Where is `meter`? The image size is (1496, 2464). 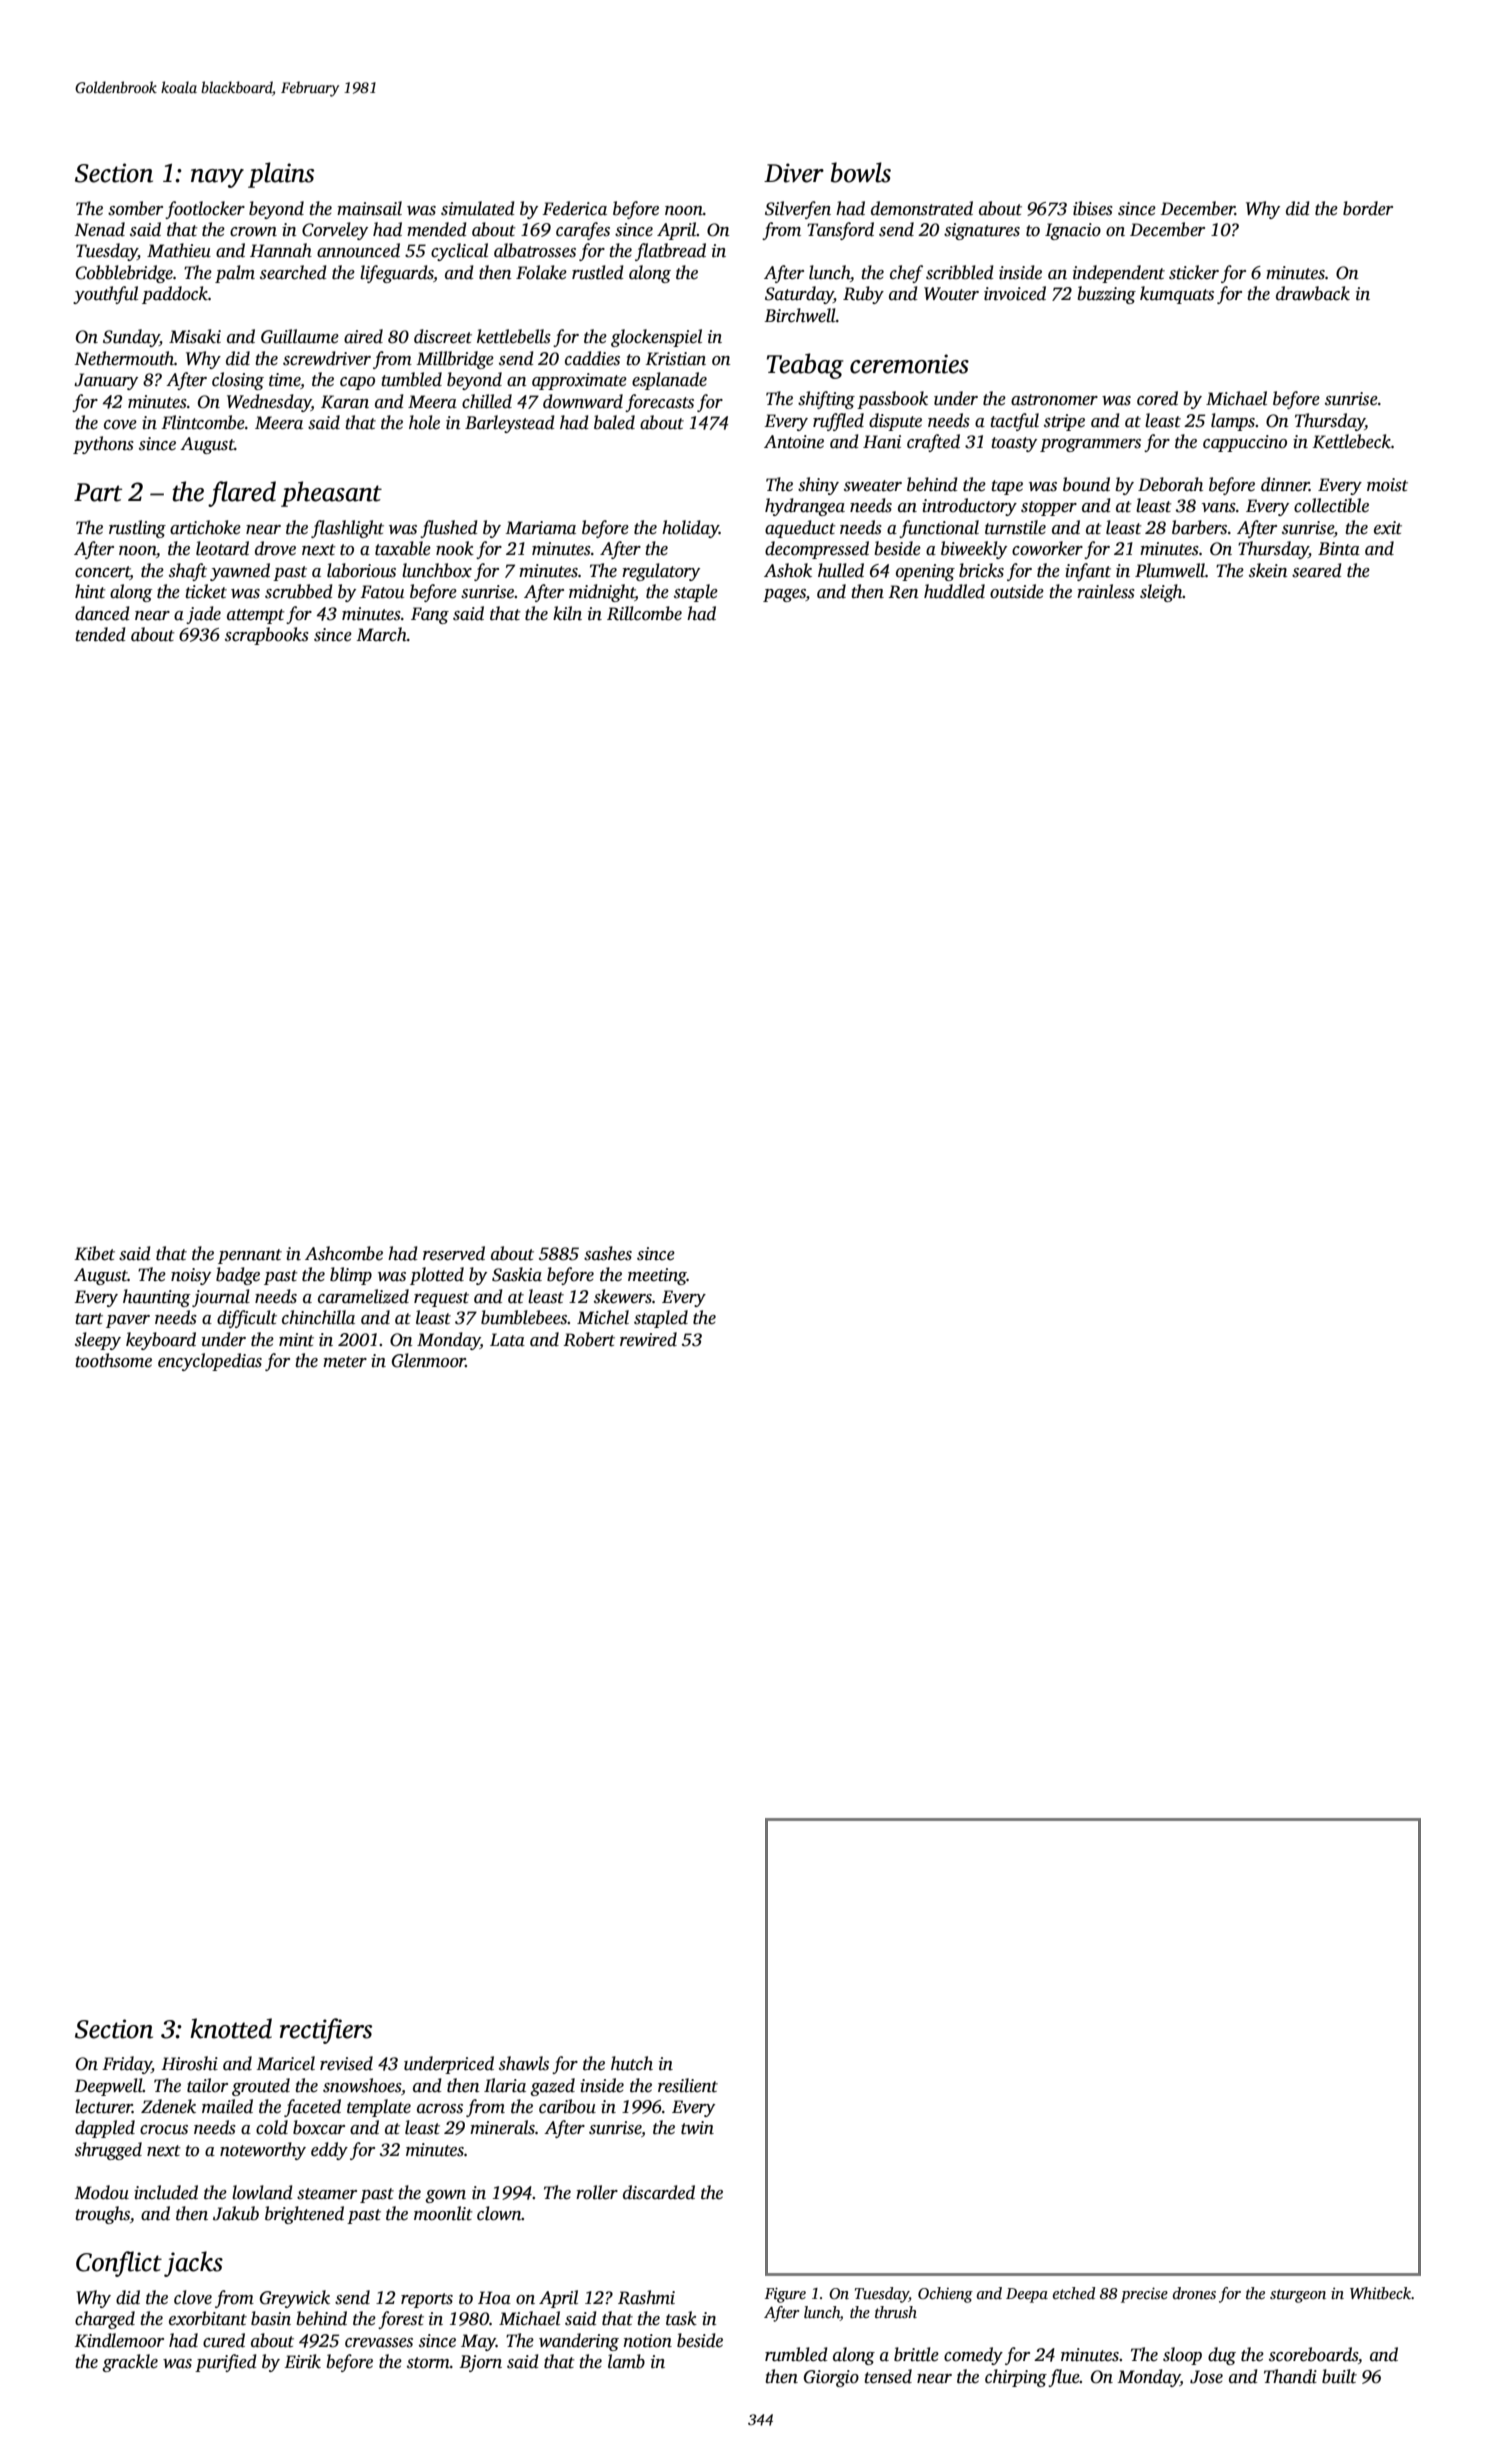
meter is located at coordinates (345, 1362).
